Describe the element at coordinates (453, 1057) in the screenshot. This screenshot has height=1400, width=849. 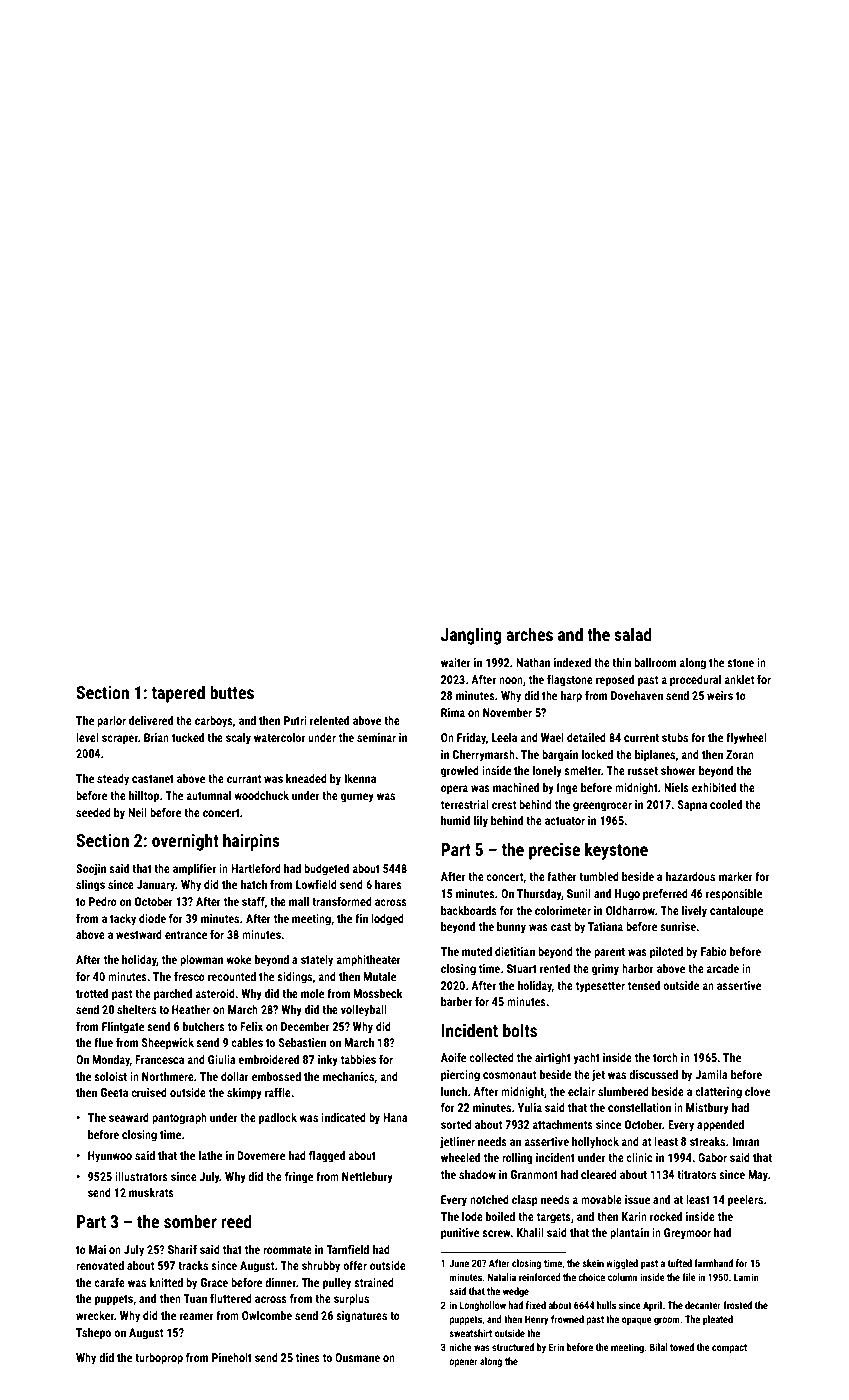
I see `Aoife` at that location.
